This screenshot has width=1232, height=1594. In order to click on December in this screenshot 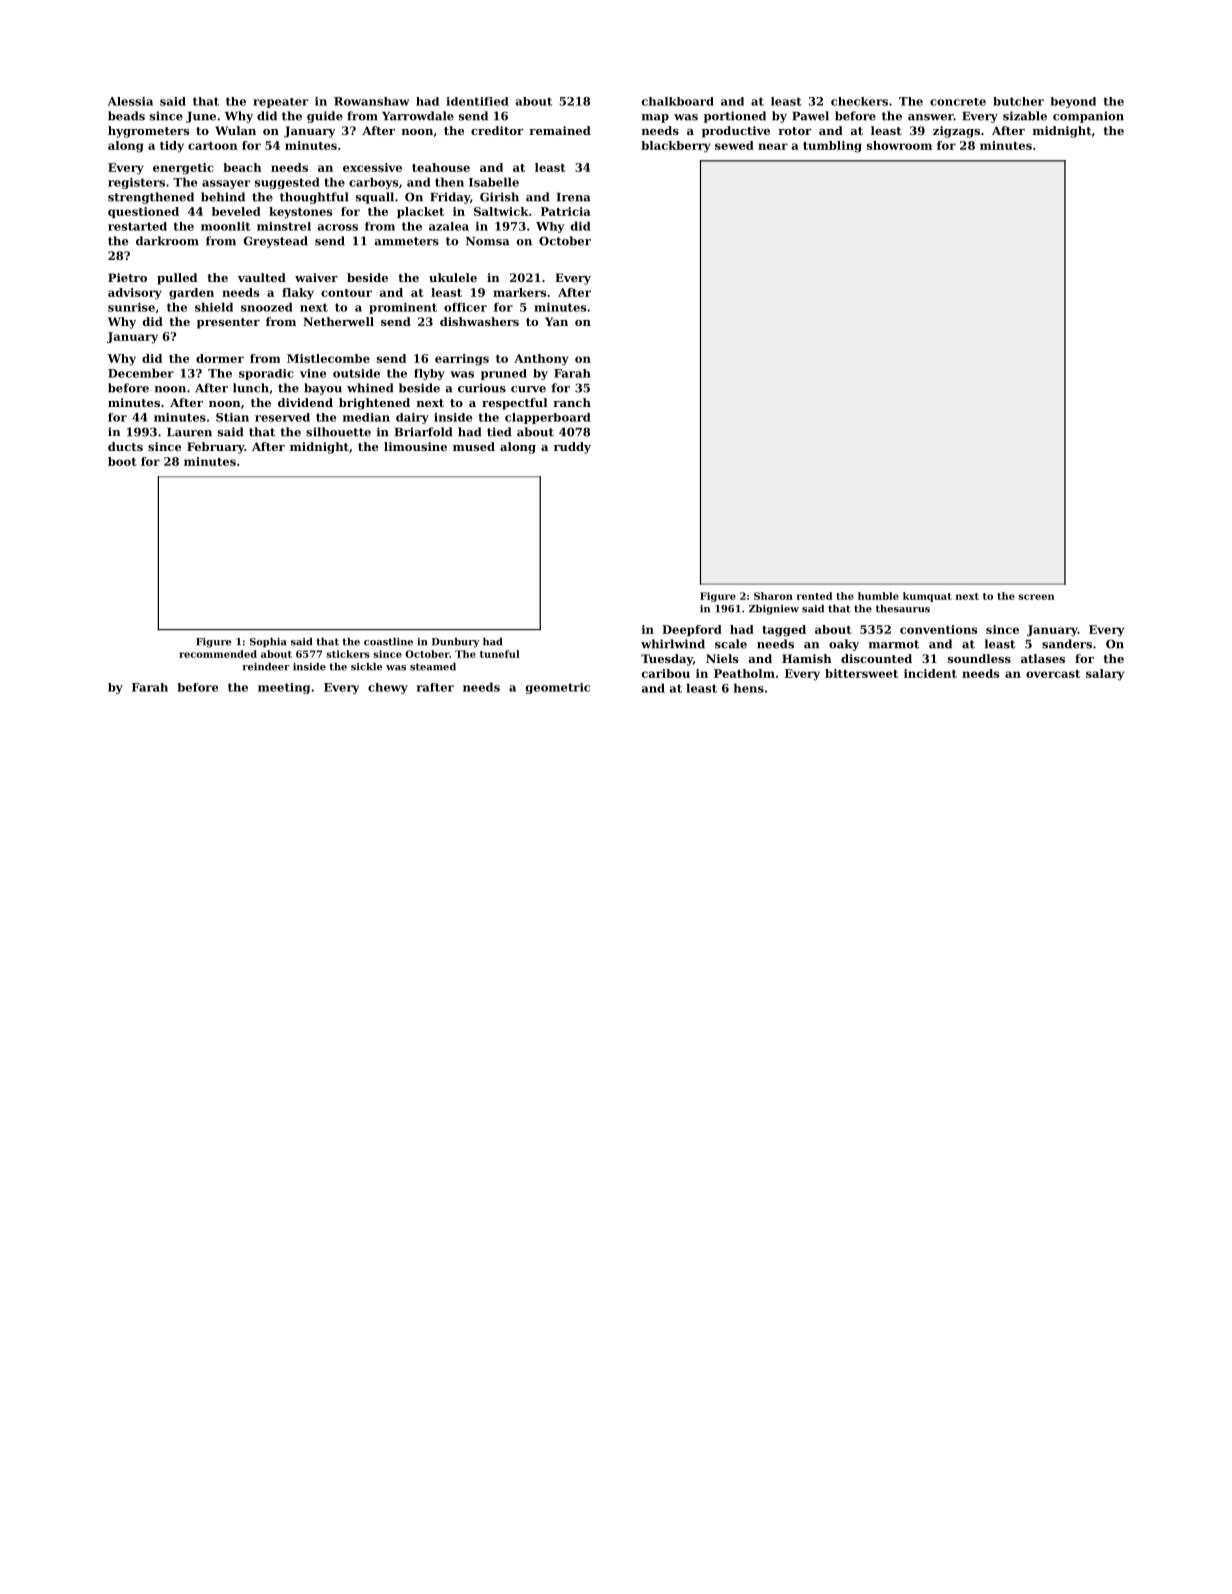, I will do `click(141, 373)`.
